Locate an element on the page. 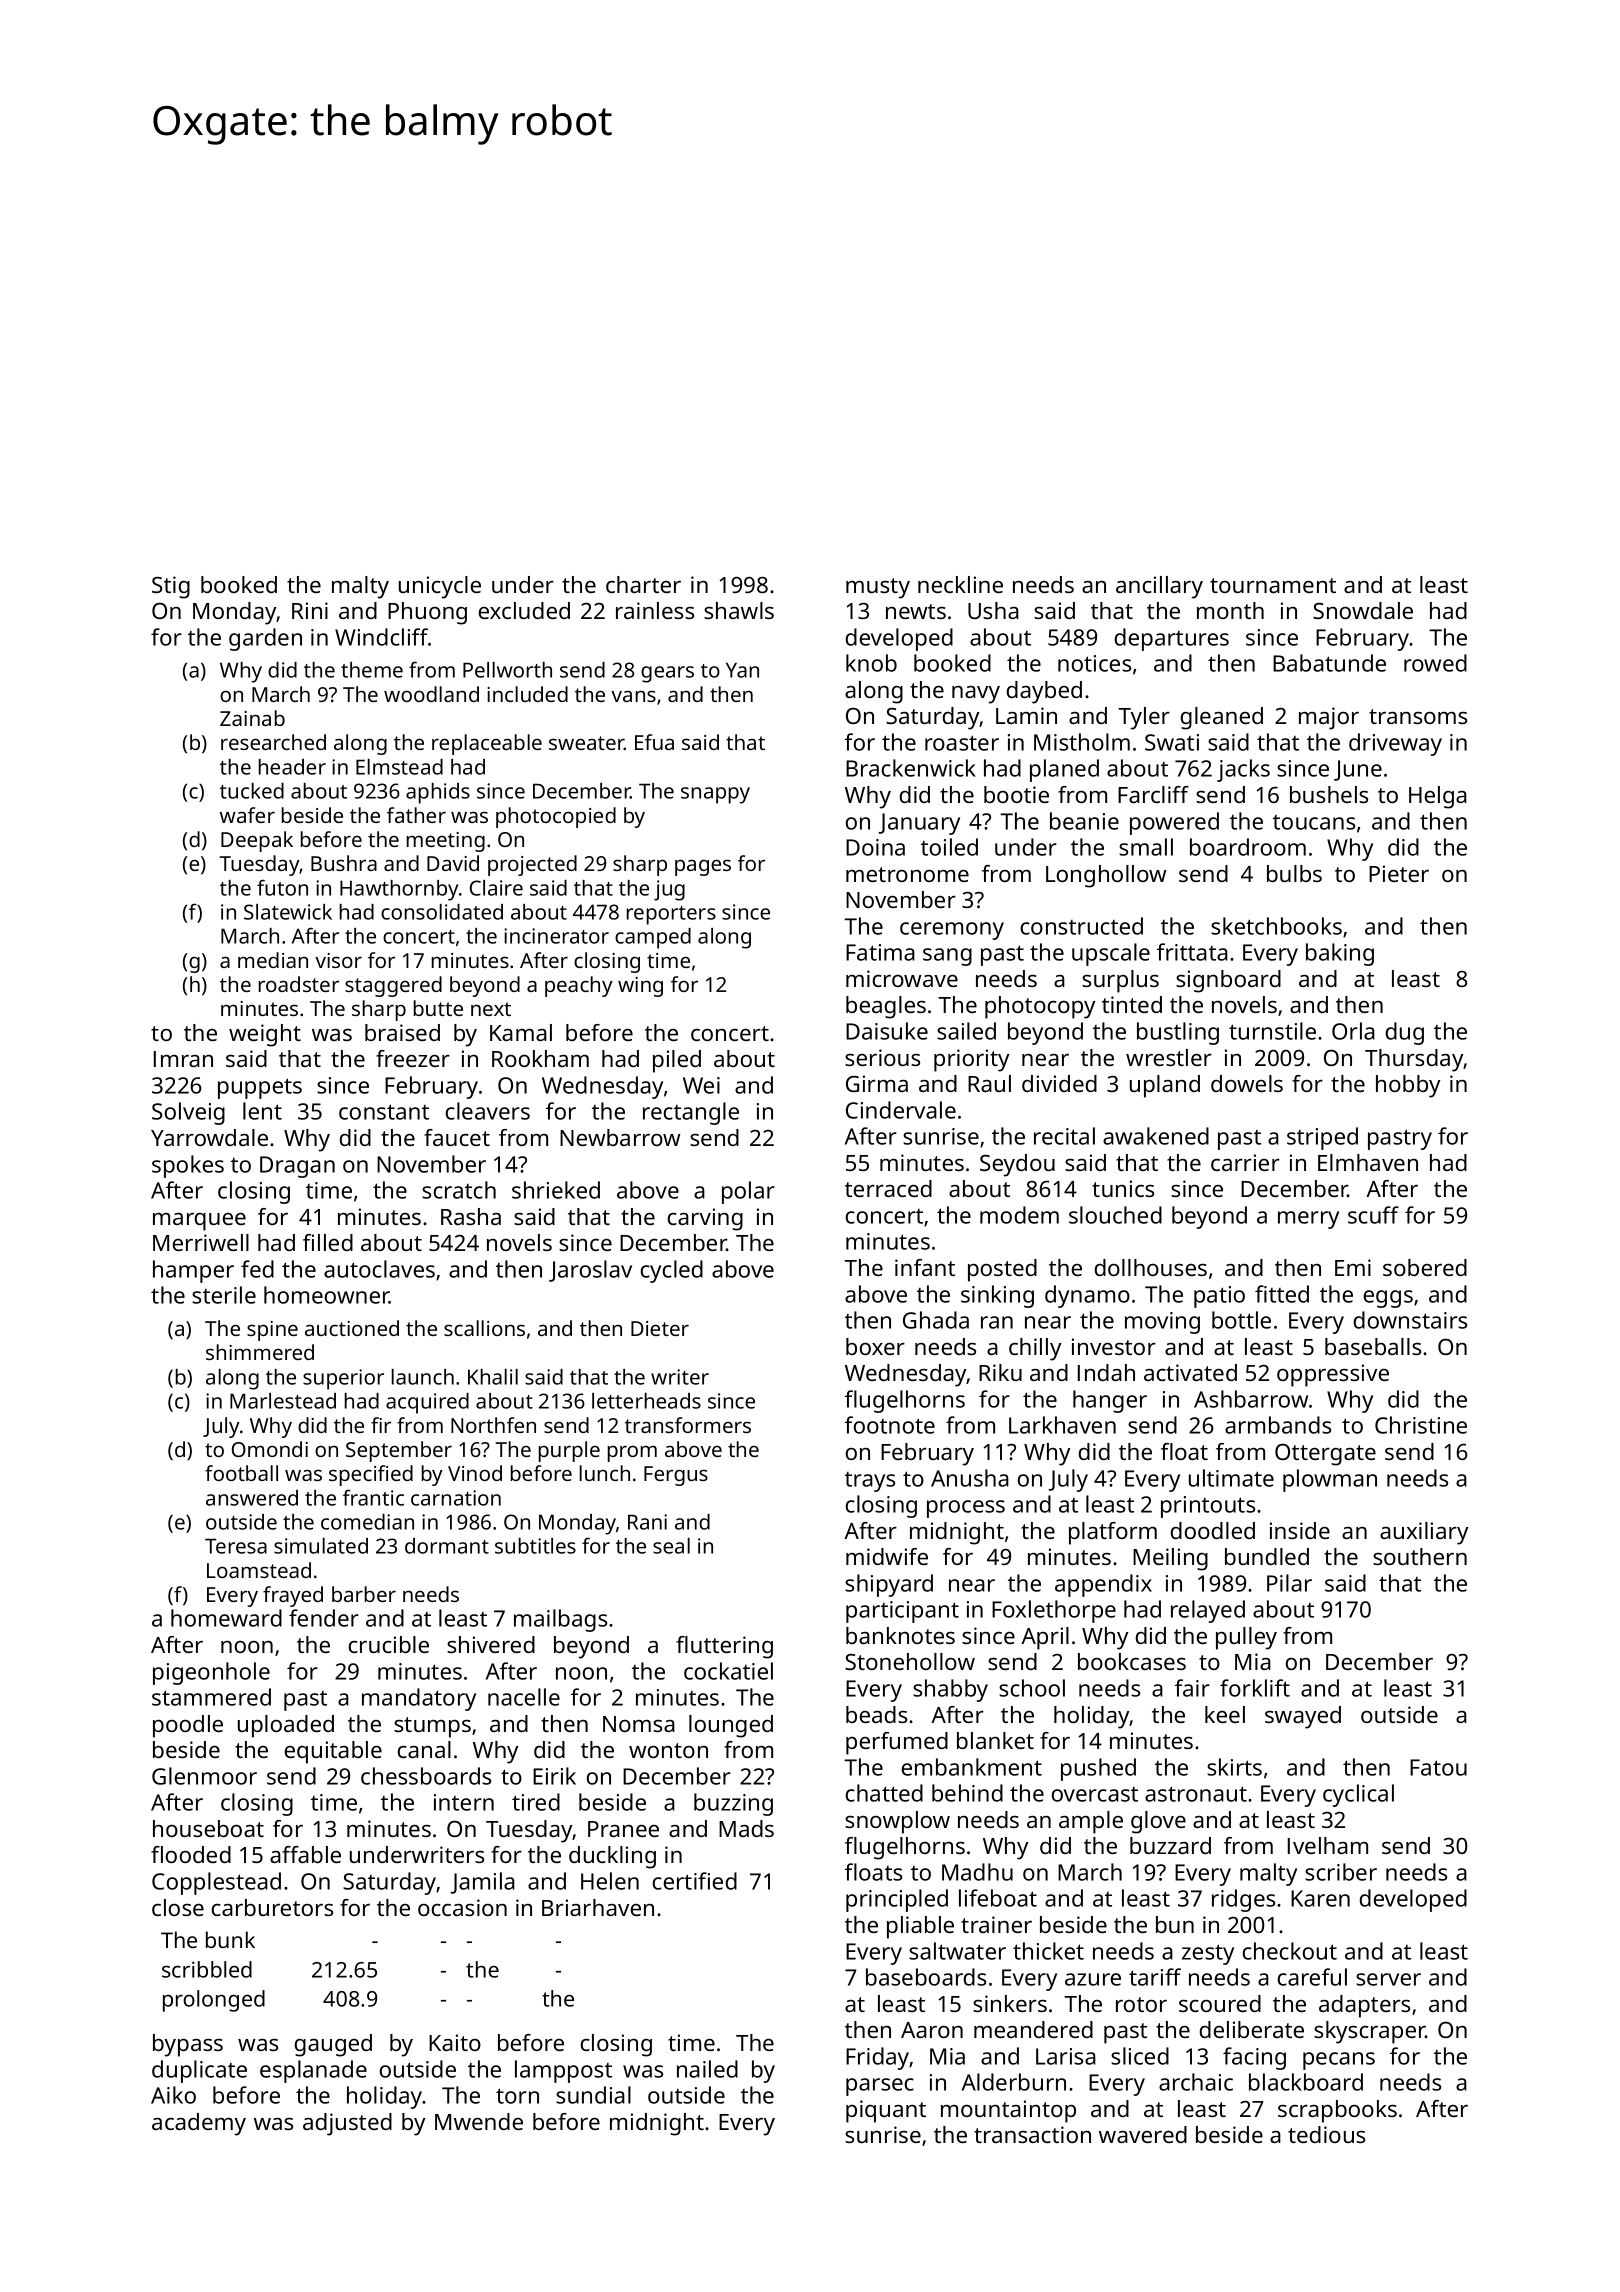 The image size is (1620, 2292). tournament is located at coordinates (1273, 585).
